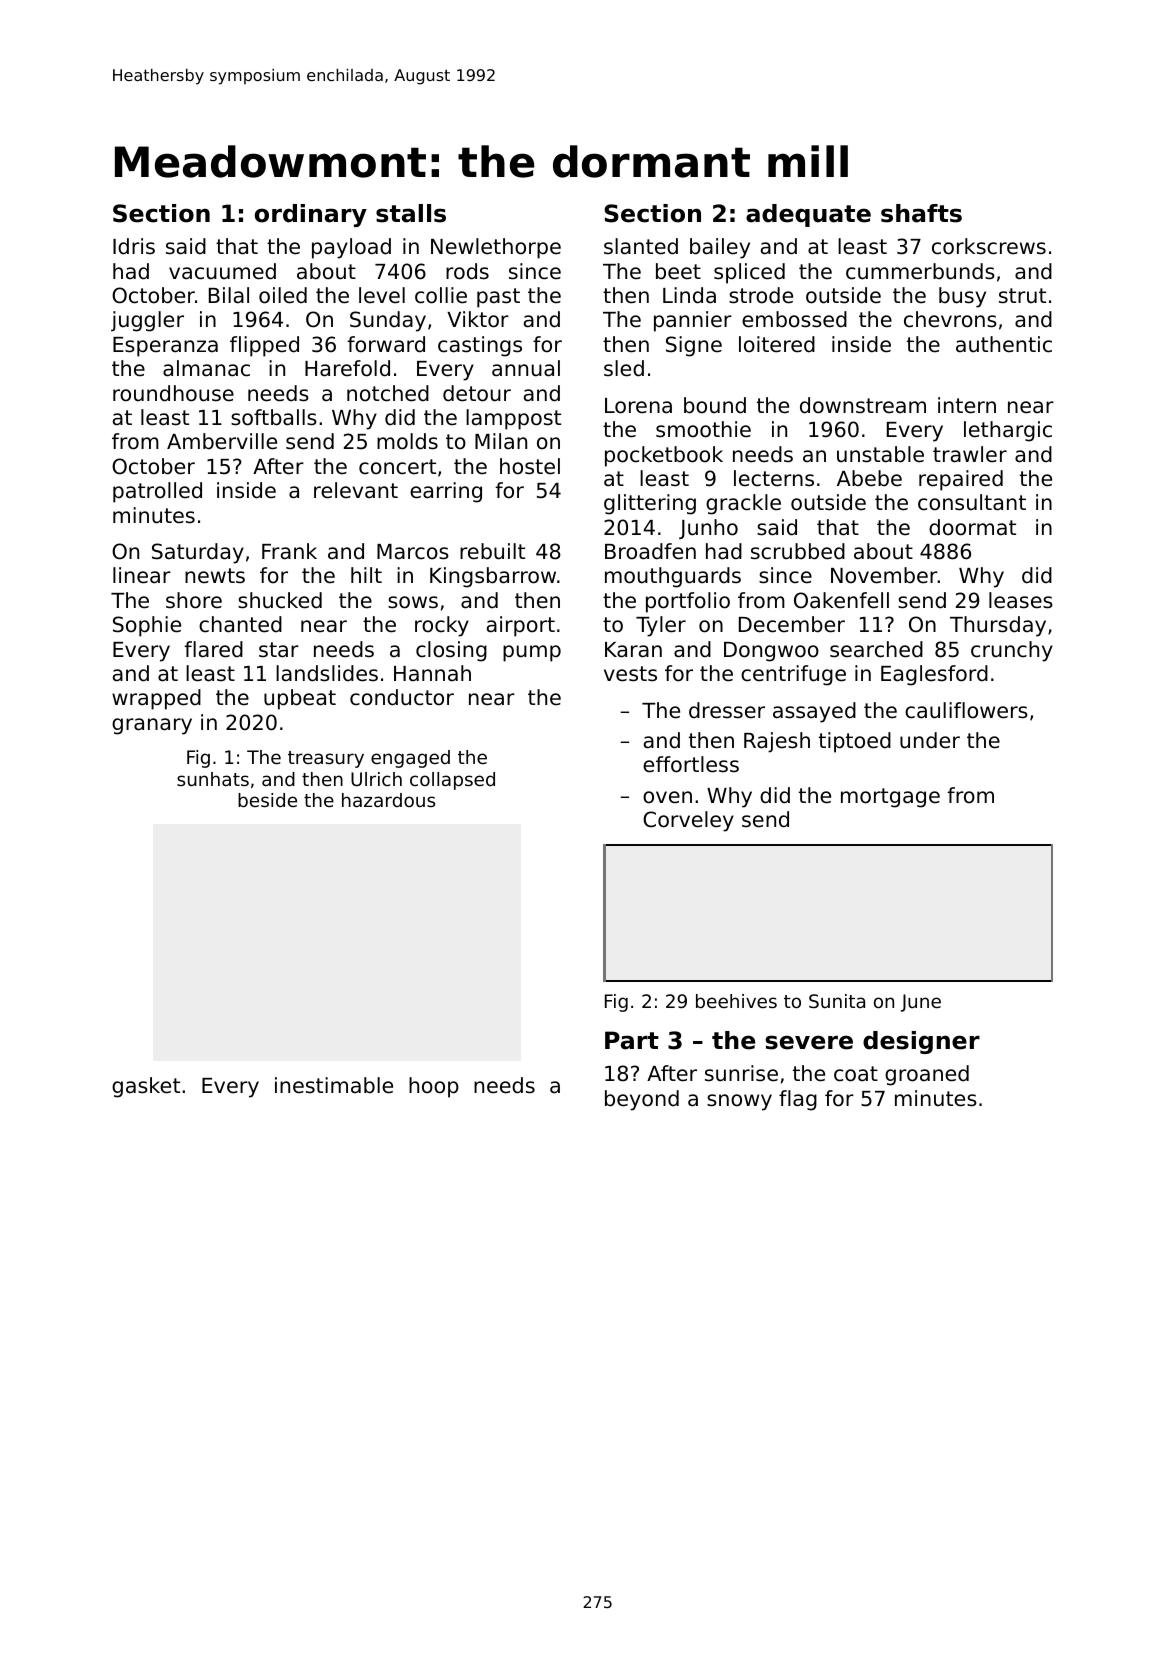 The image size is (1165, 1654). Describe the element at coordinates (921, 213) in the screenshot. I see `shafts` at that location.
